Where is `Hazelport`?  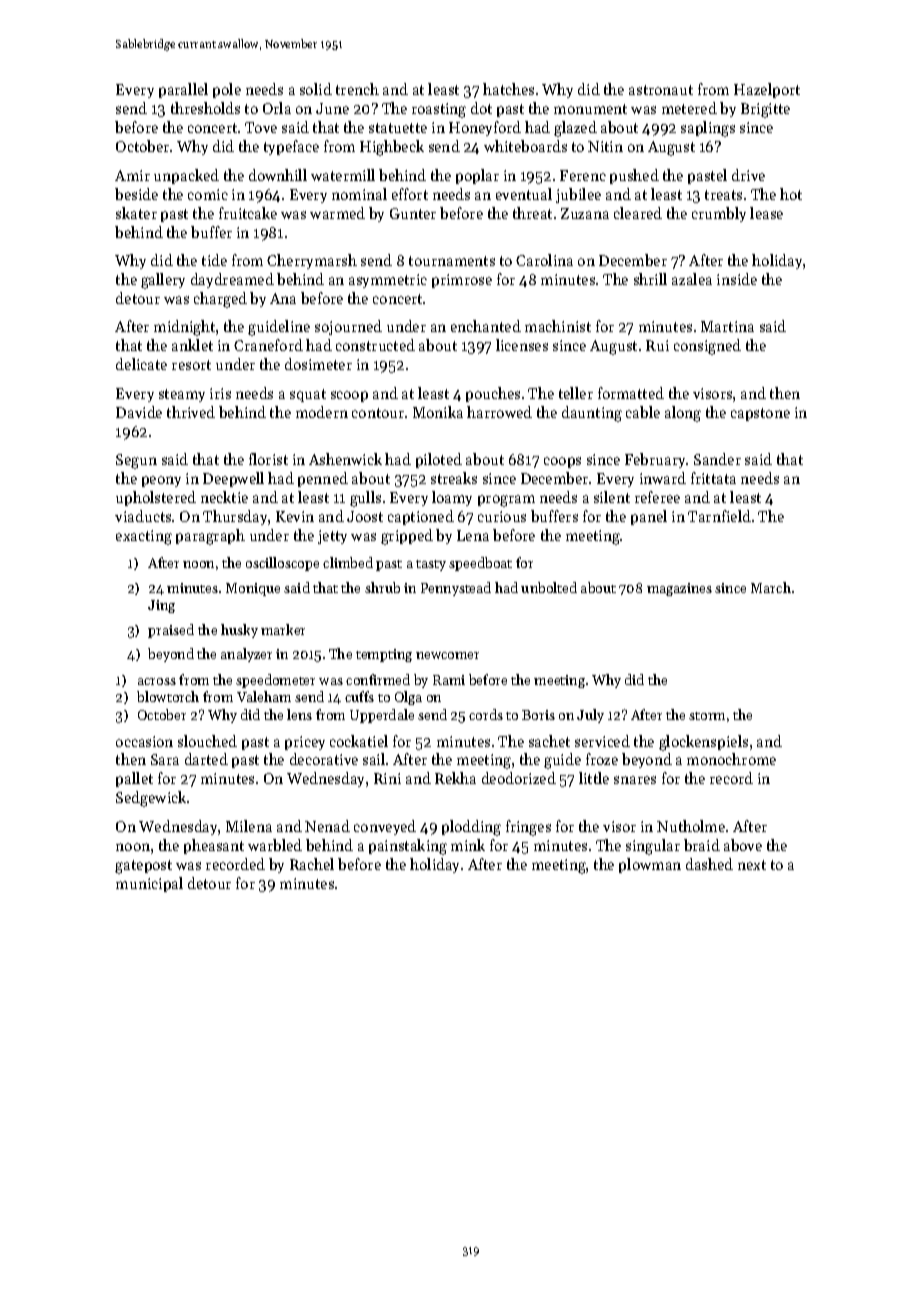
Hazelport is located at coordinates (767, 90).
